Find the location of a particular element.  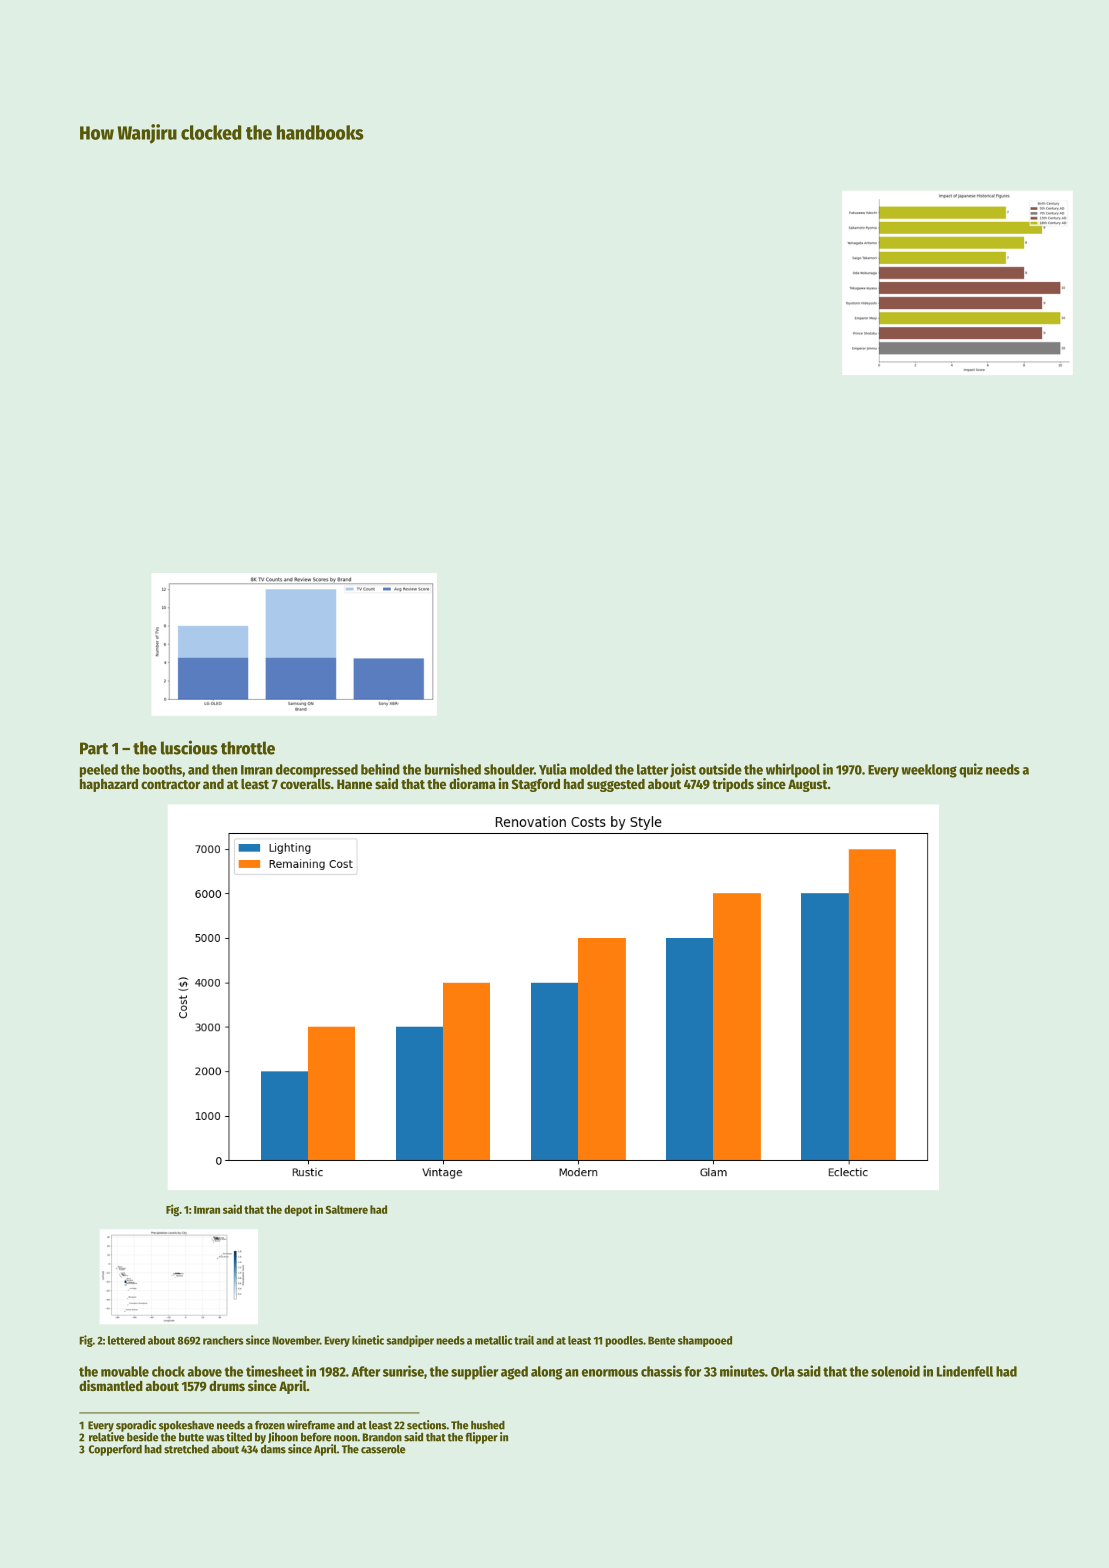

Saltmere is located at coordinates (347, 1209).
